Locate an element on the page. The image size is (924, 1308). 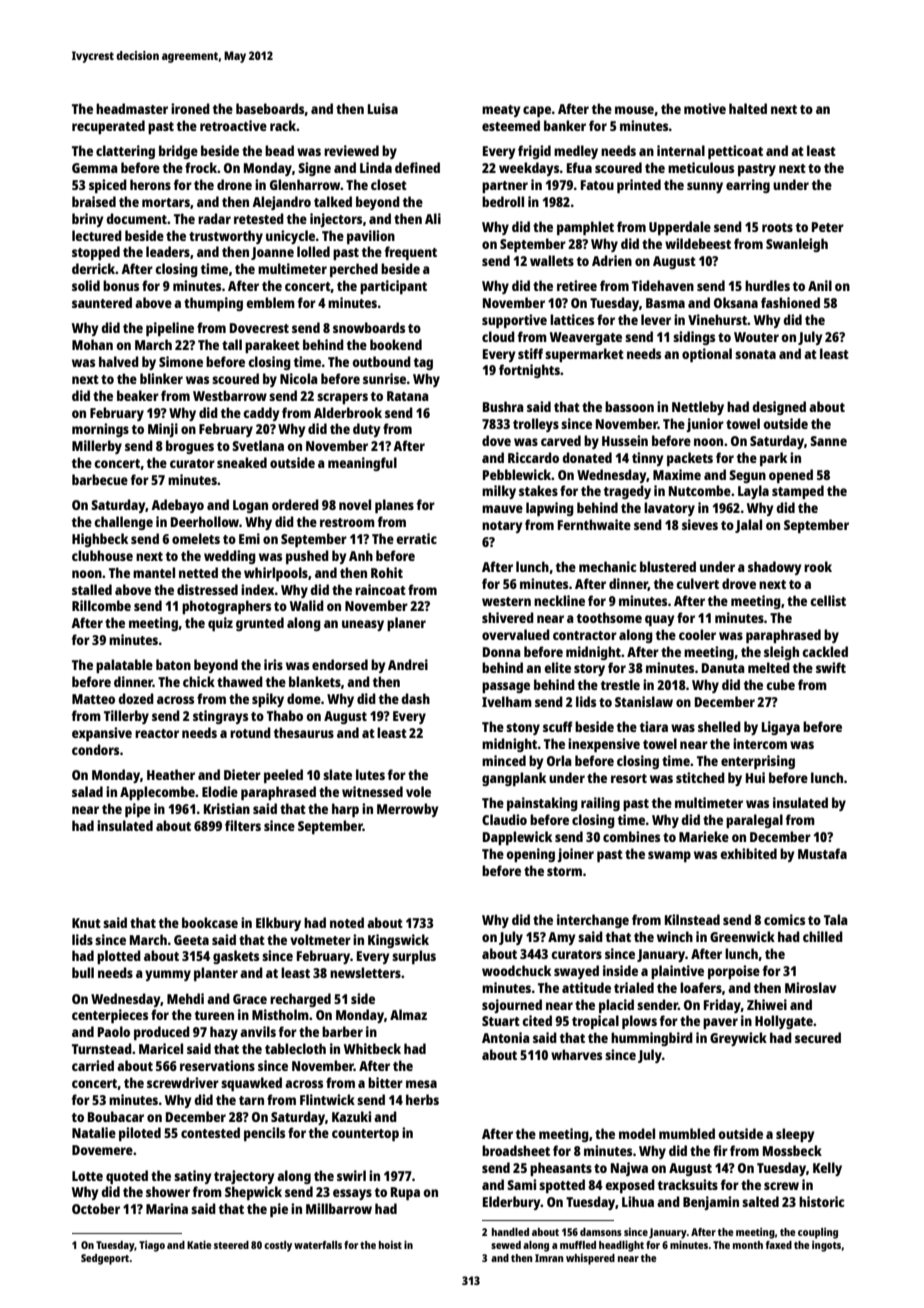
headmaster is located at coordinates (132, 108).
